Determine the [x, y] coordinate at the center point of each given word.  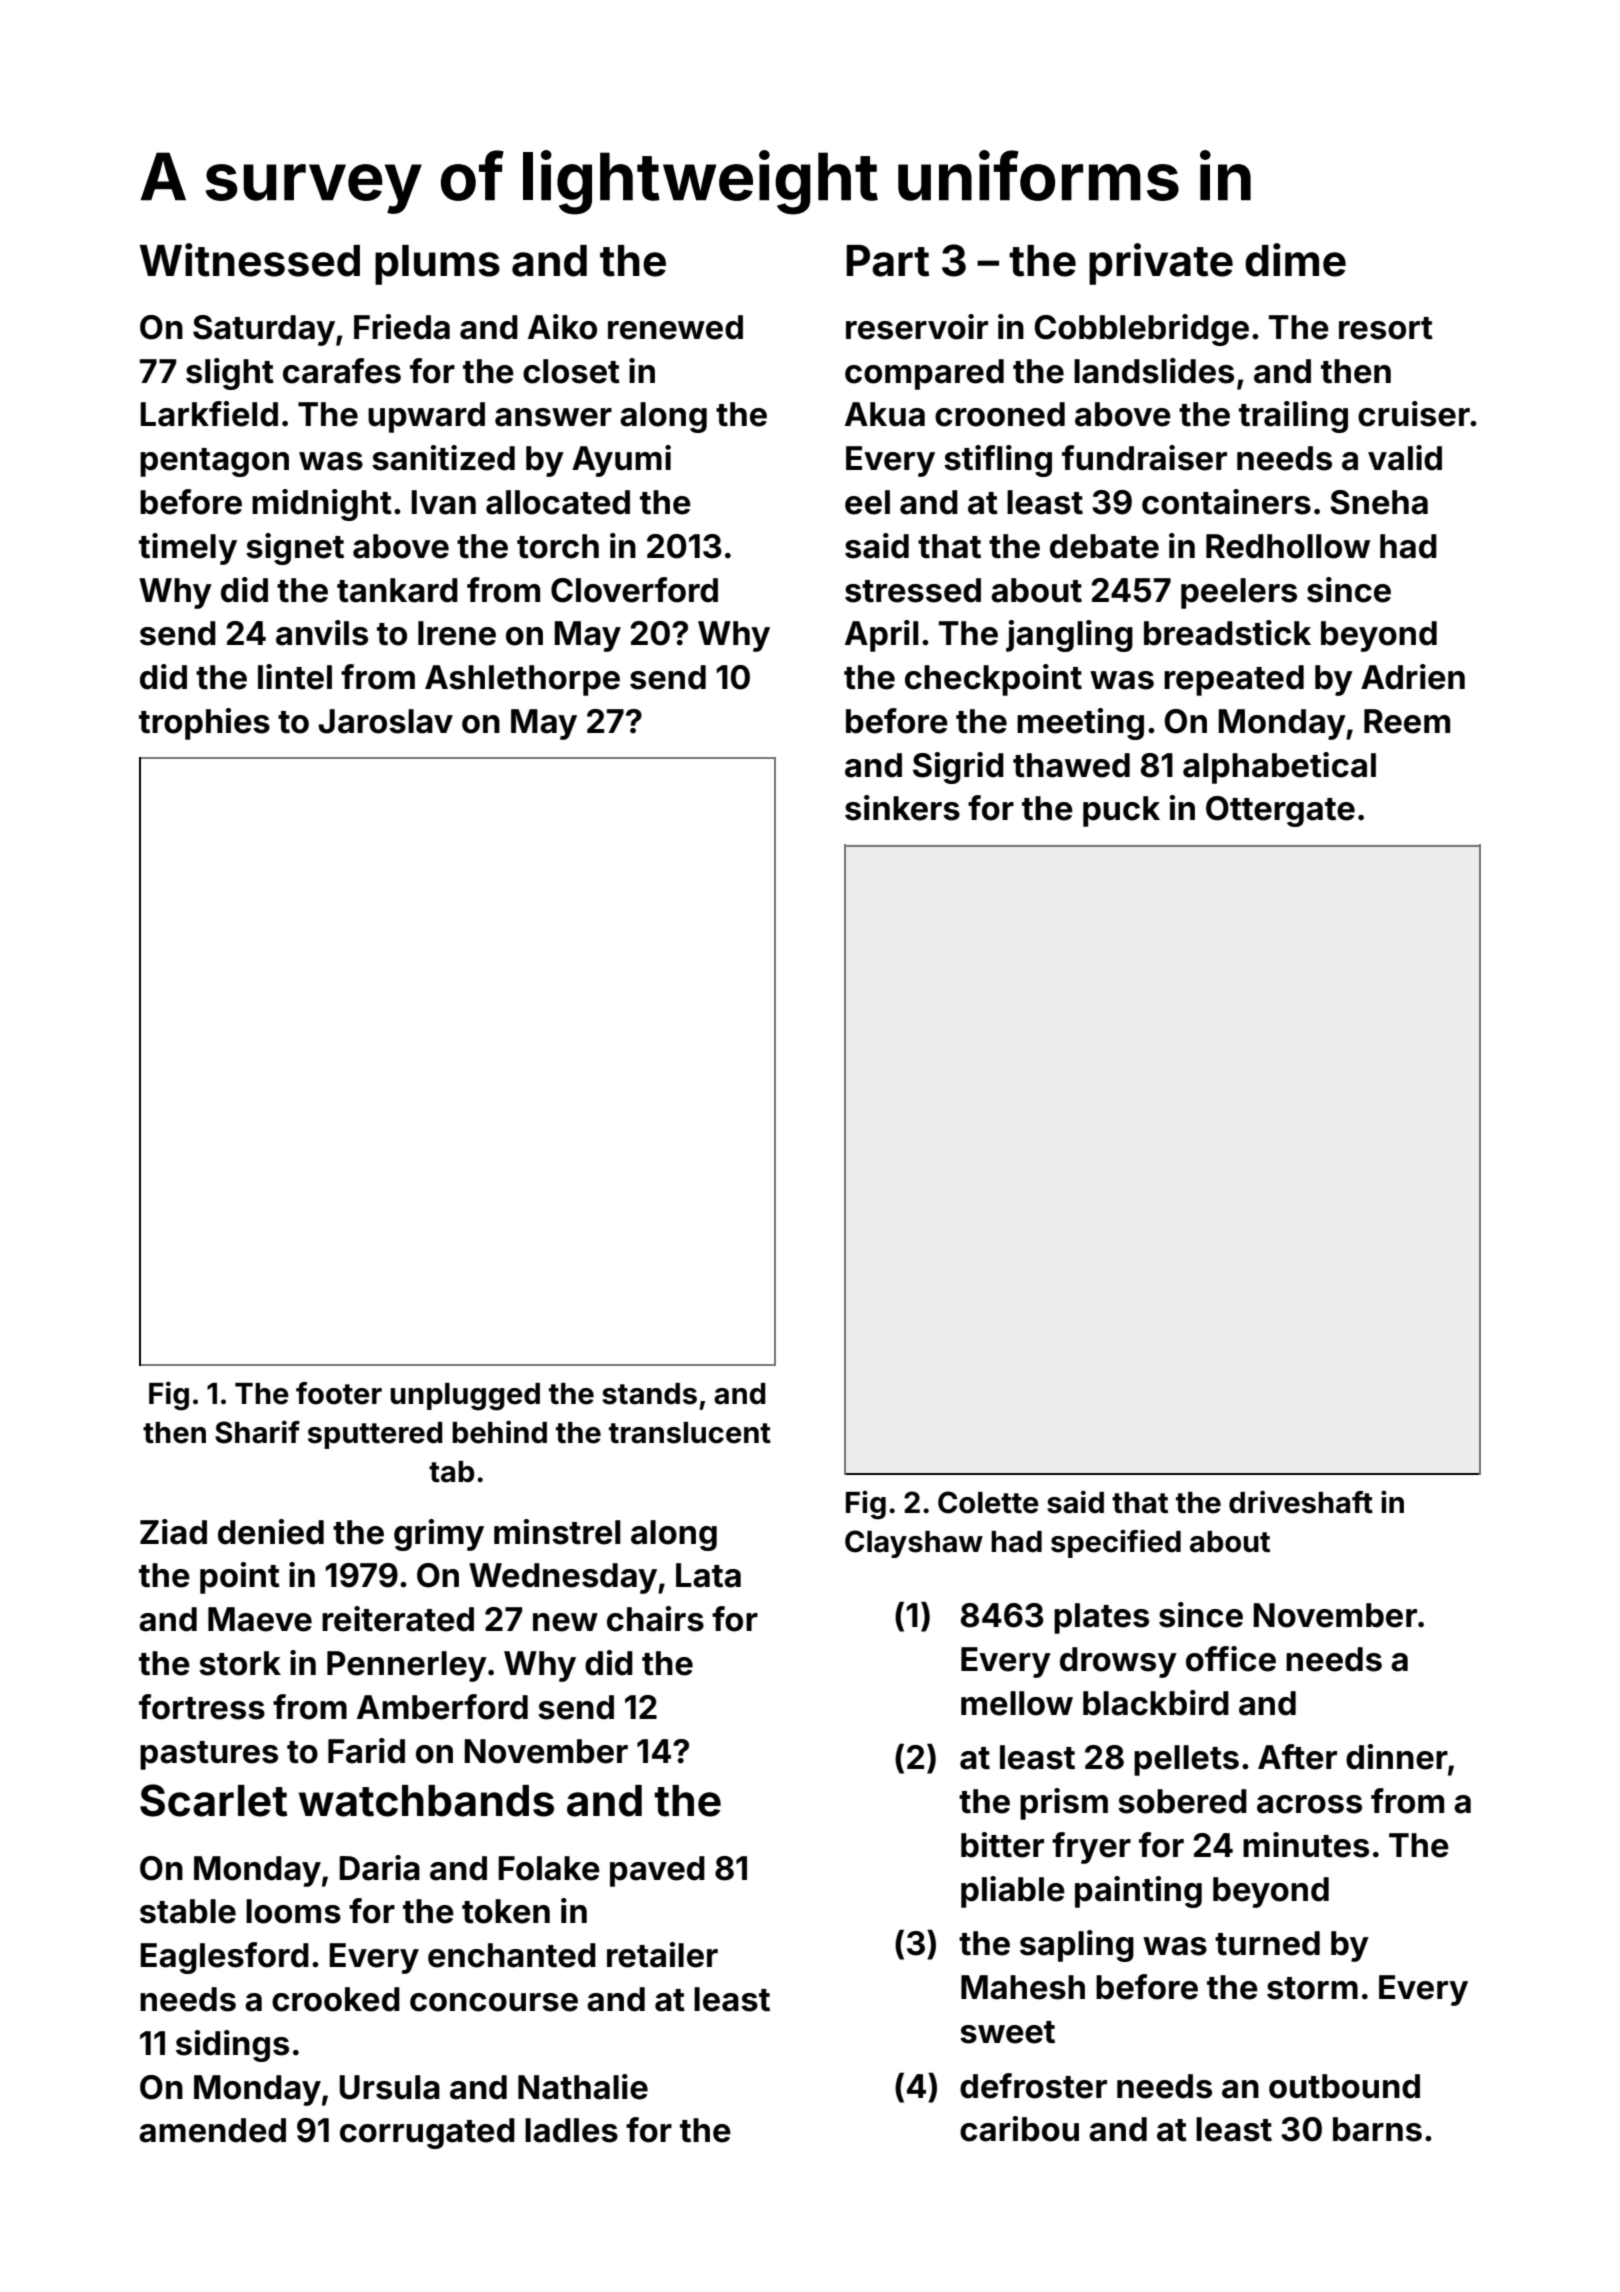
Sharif [257, 1432]
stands [649, 1394]
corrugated [427, 2133]
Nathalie [583, 2087]
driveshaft [1301, 1502]
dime [1295, 260]
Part [887, 261]
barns [1377, 2129]
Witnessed [250, 260]
